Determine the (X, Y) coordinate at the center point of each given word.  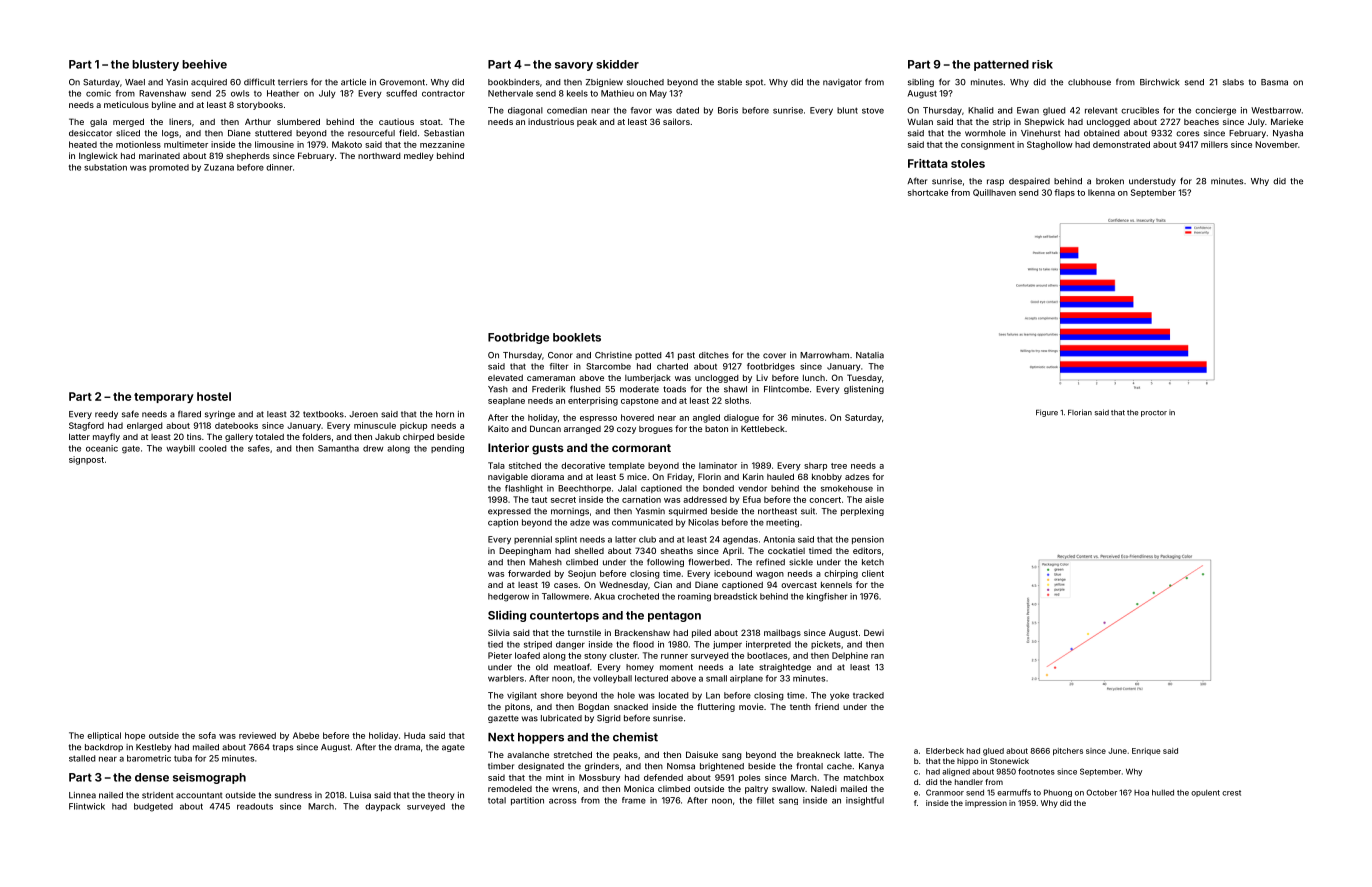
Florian (1080, 412)
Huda (414, 735)
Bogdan (593, 707)
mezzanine (442, 144)
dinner (279, 167)
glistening (864, 390)
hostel (214, 396)
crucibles (1140, 110)
